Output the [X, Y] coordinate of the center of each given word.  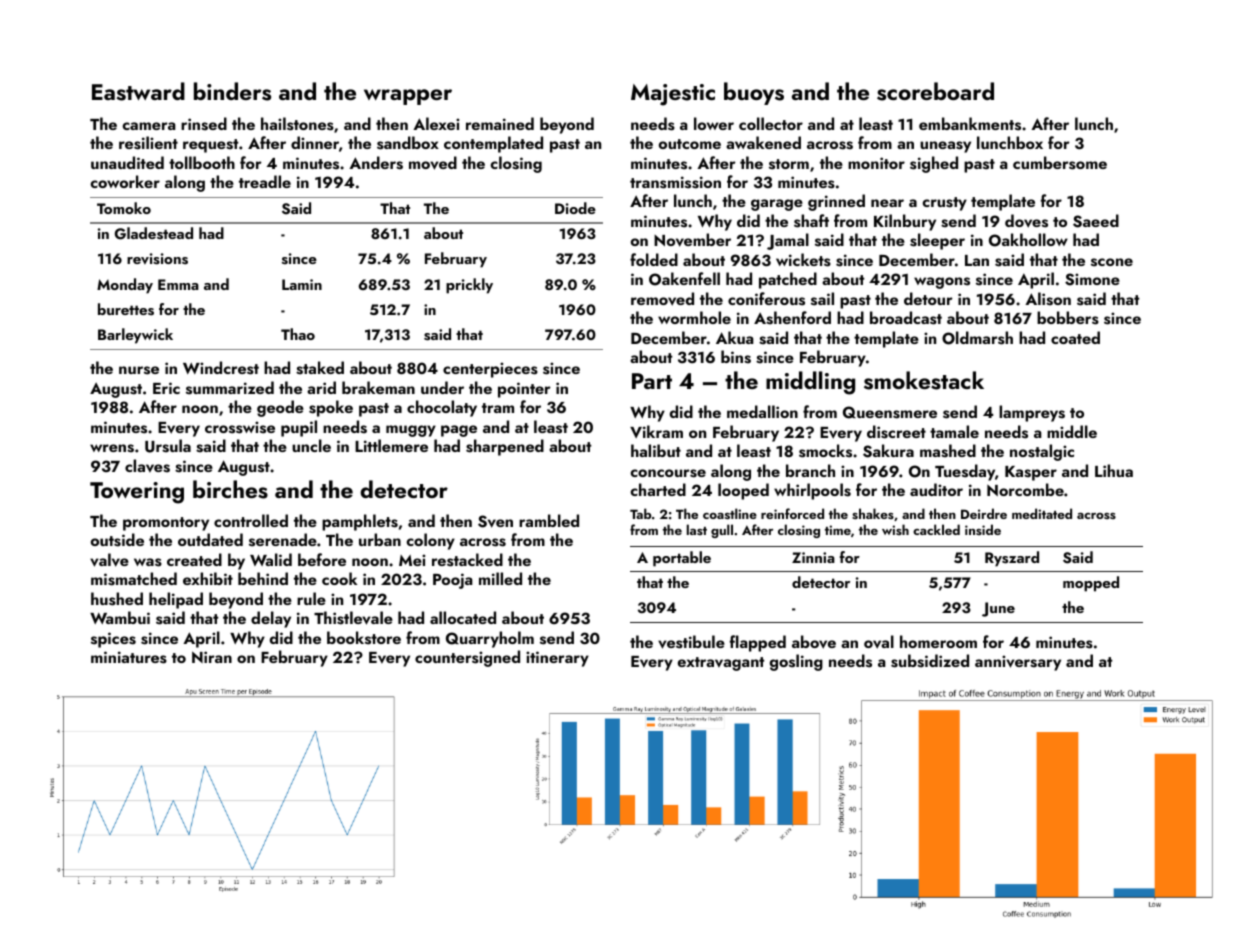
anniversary [1018, 663]
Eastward [138, 91]
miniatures [129, 657]
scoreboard [935, 91]
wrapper [408, 97]
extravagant [721, 664]
